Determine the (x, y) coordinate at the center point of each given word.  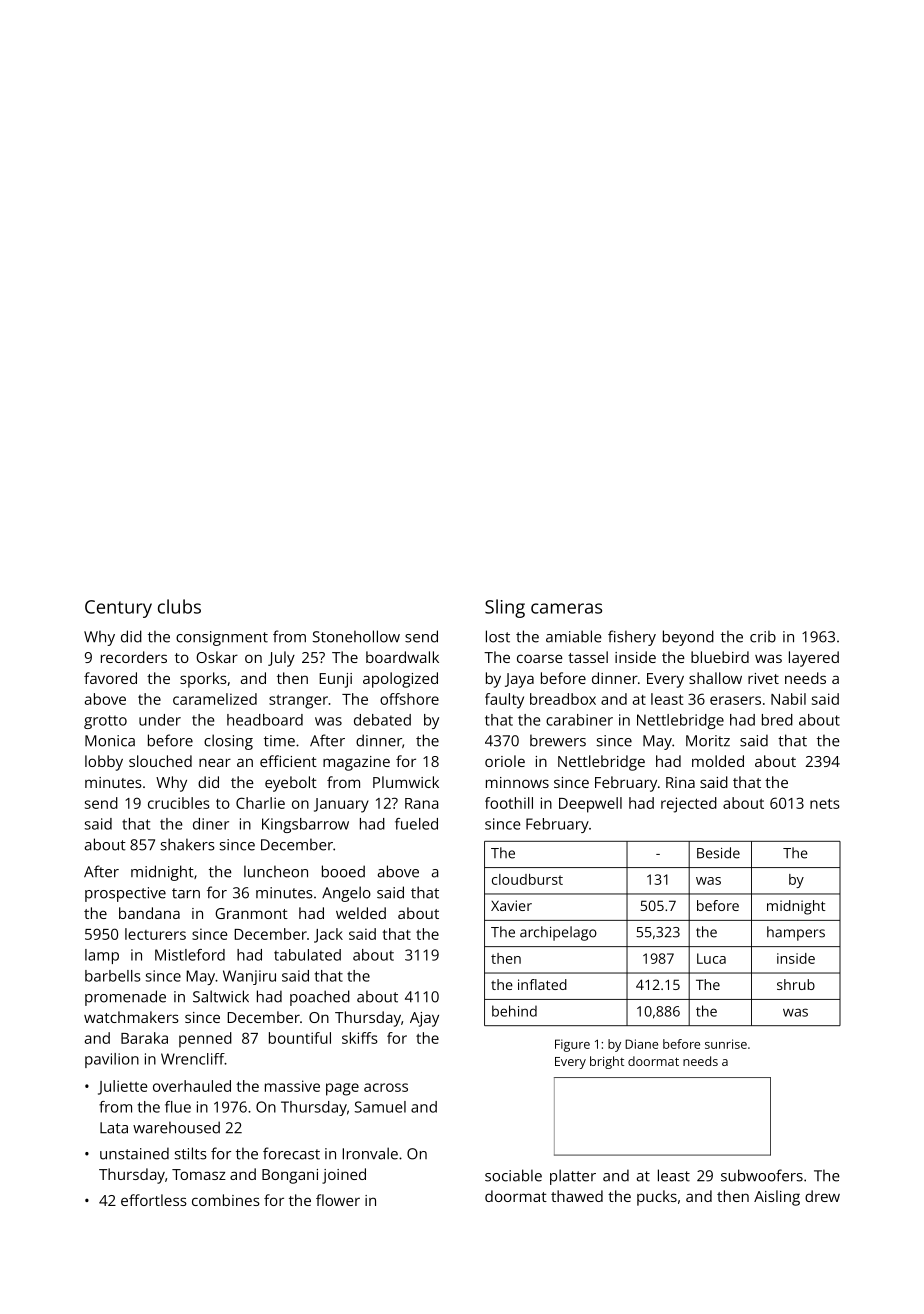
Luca (711, 958)
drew (822, 1196)
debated (382, 720)
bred (777, 720)
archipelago (558, 933)
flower (338, 1200)
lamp (102, 956)
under (160, 720)
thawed (577, 1196)
